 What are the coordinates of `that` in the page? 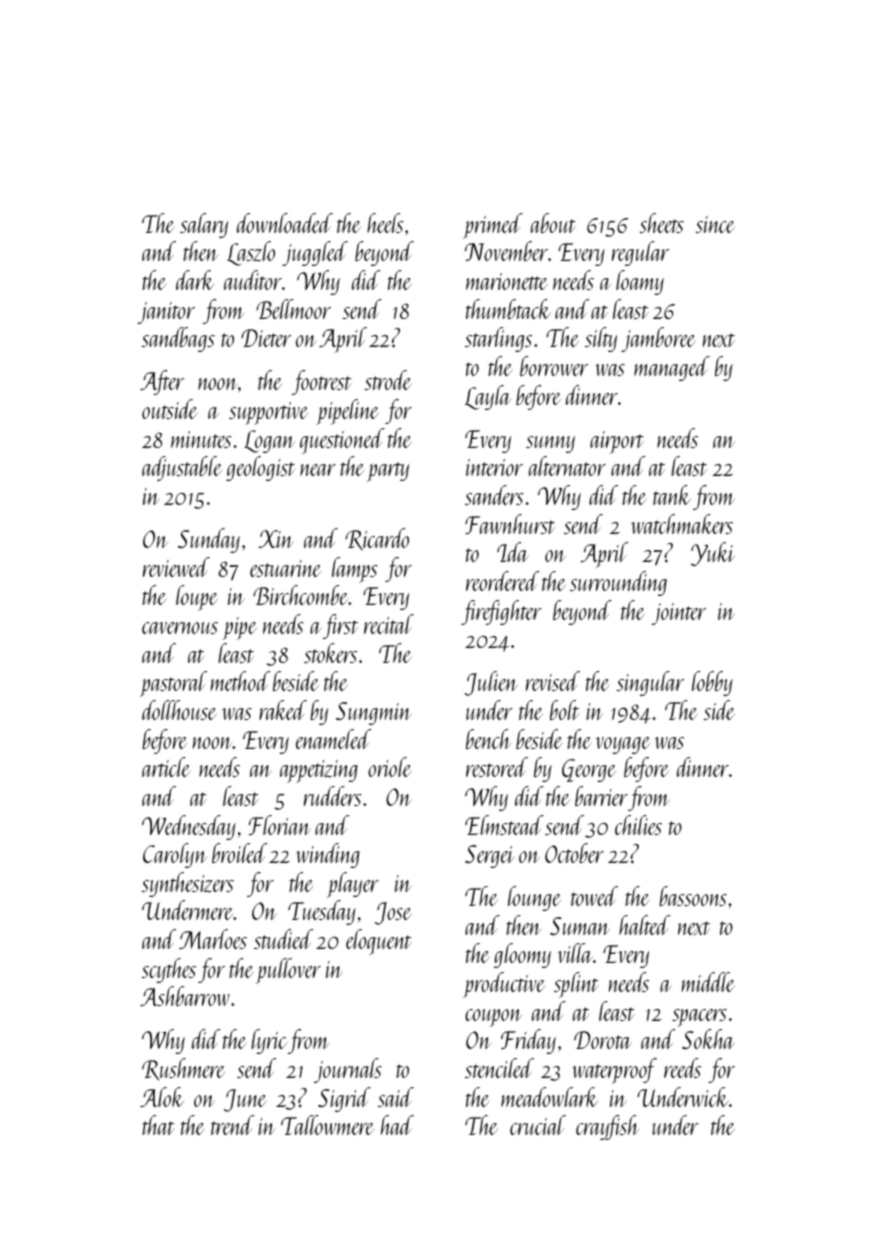 It's located at (158, 1125).
